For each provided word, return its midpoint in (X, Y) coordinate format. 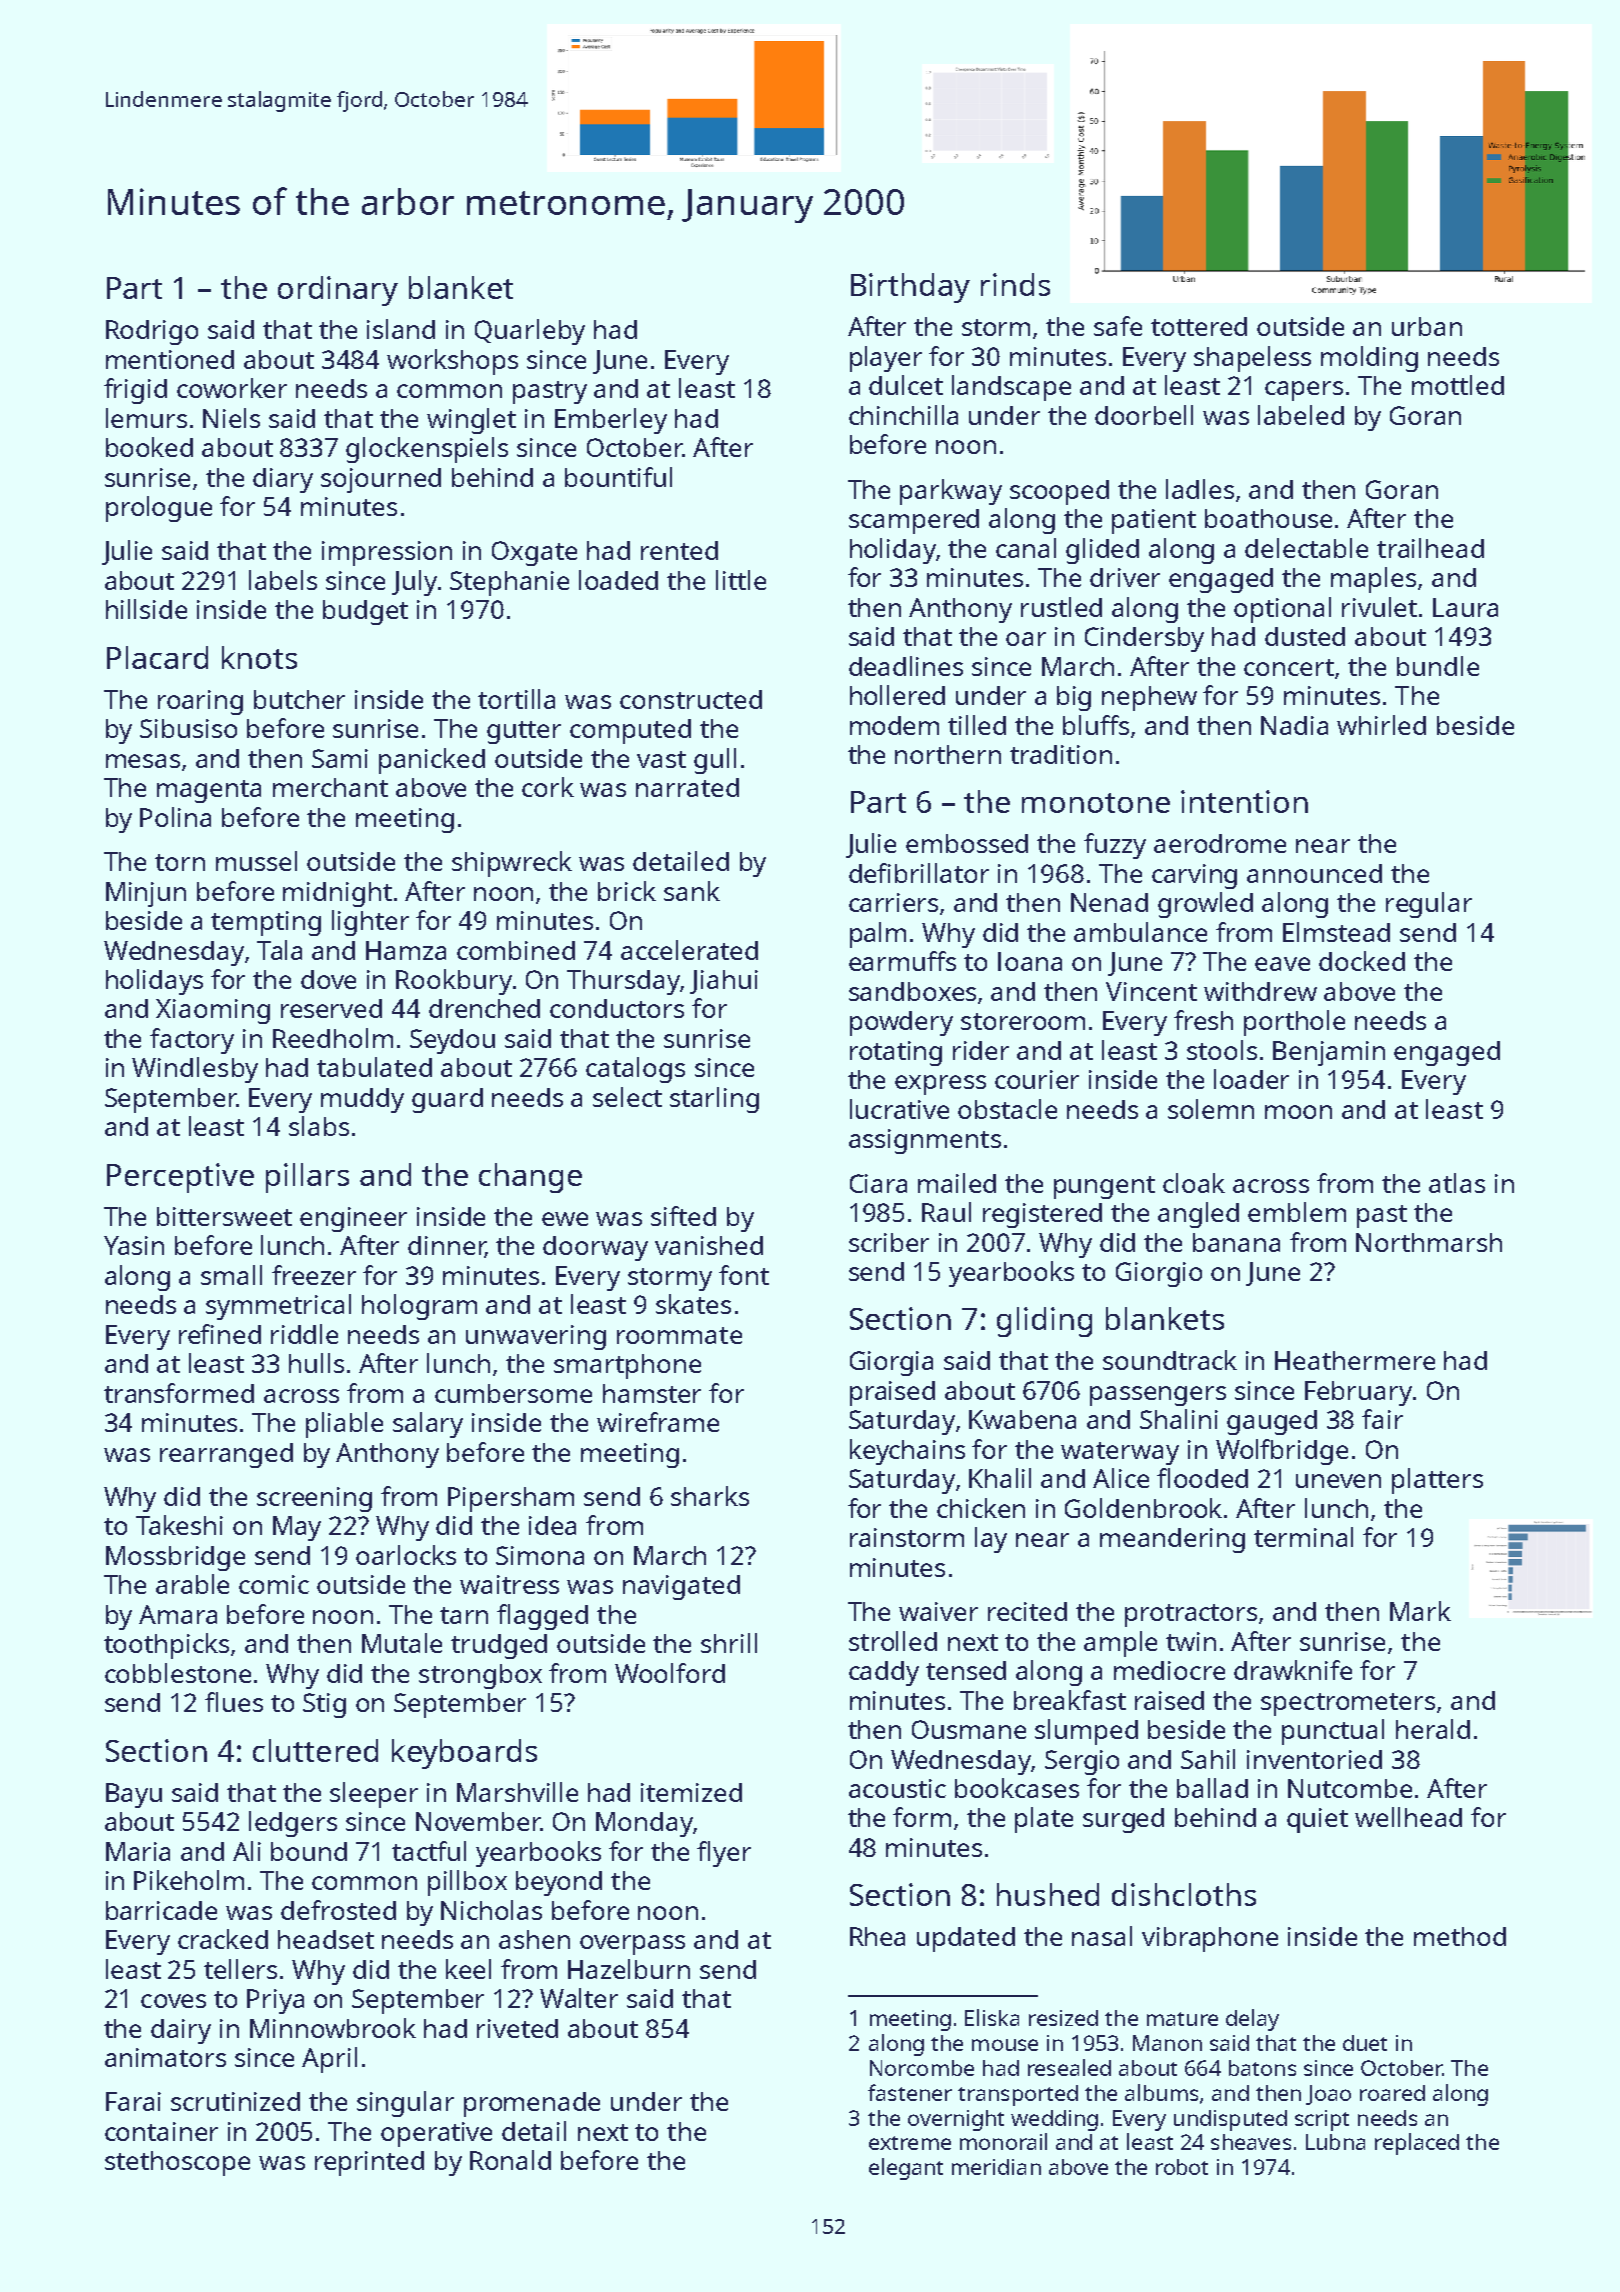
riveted (517, 2028)
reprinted (369, 2163)
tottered (1199, 326)
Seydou (452, 1041)
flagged (542, 1617)
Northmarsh (1429, 1242)
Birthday (910, 288)
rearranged (226, 1455)
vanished (709, 1245)
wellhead (1408, 1817)
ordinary (338, 291)
